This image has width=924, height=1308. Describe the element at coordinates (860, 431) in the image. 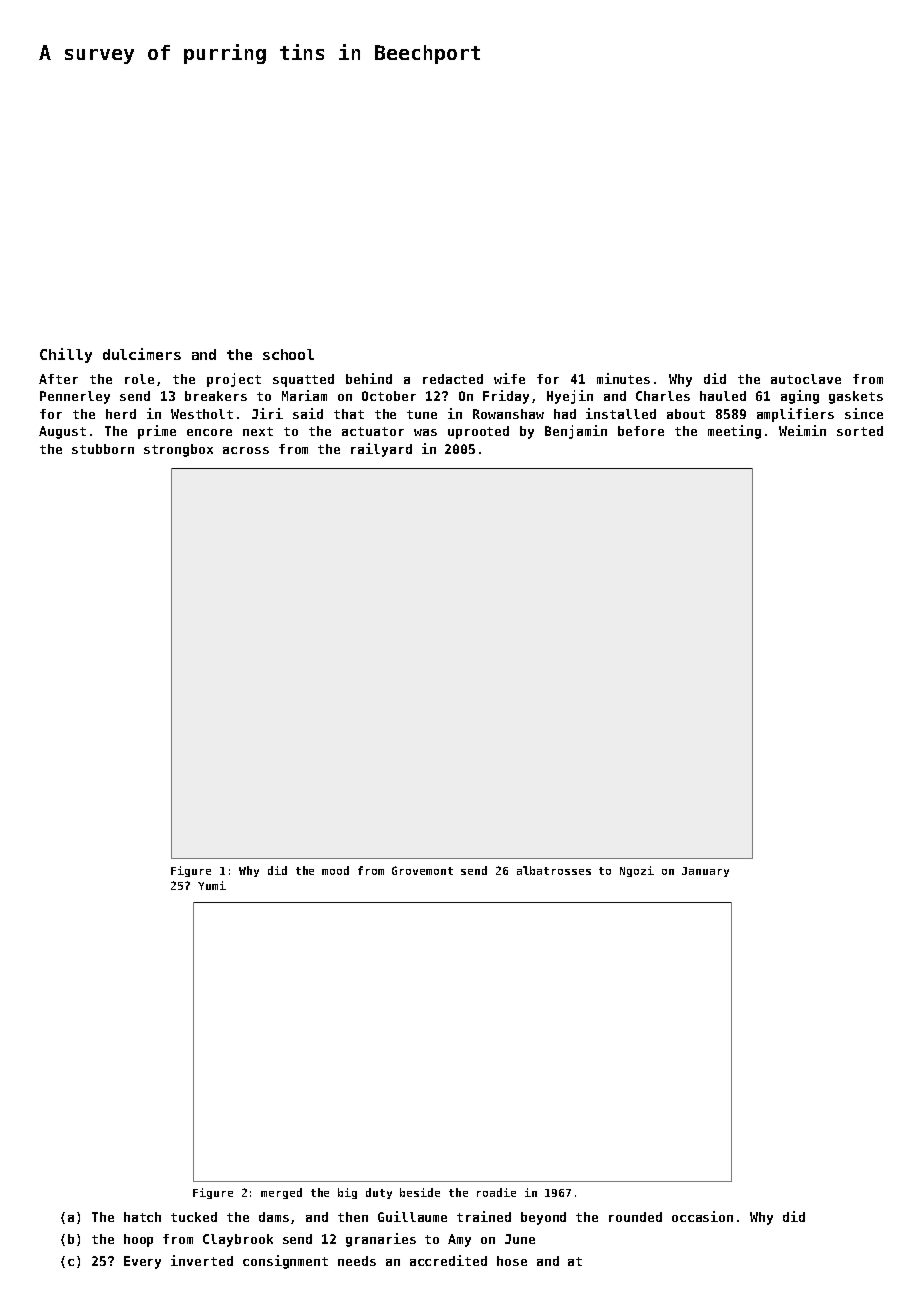

I see `sorted` at that location.
